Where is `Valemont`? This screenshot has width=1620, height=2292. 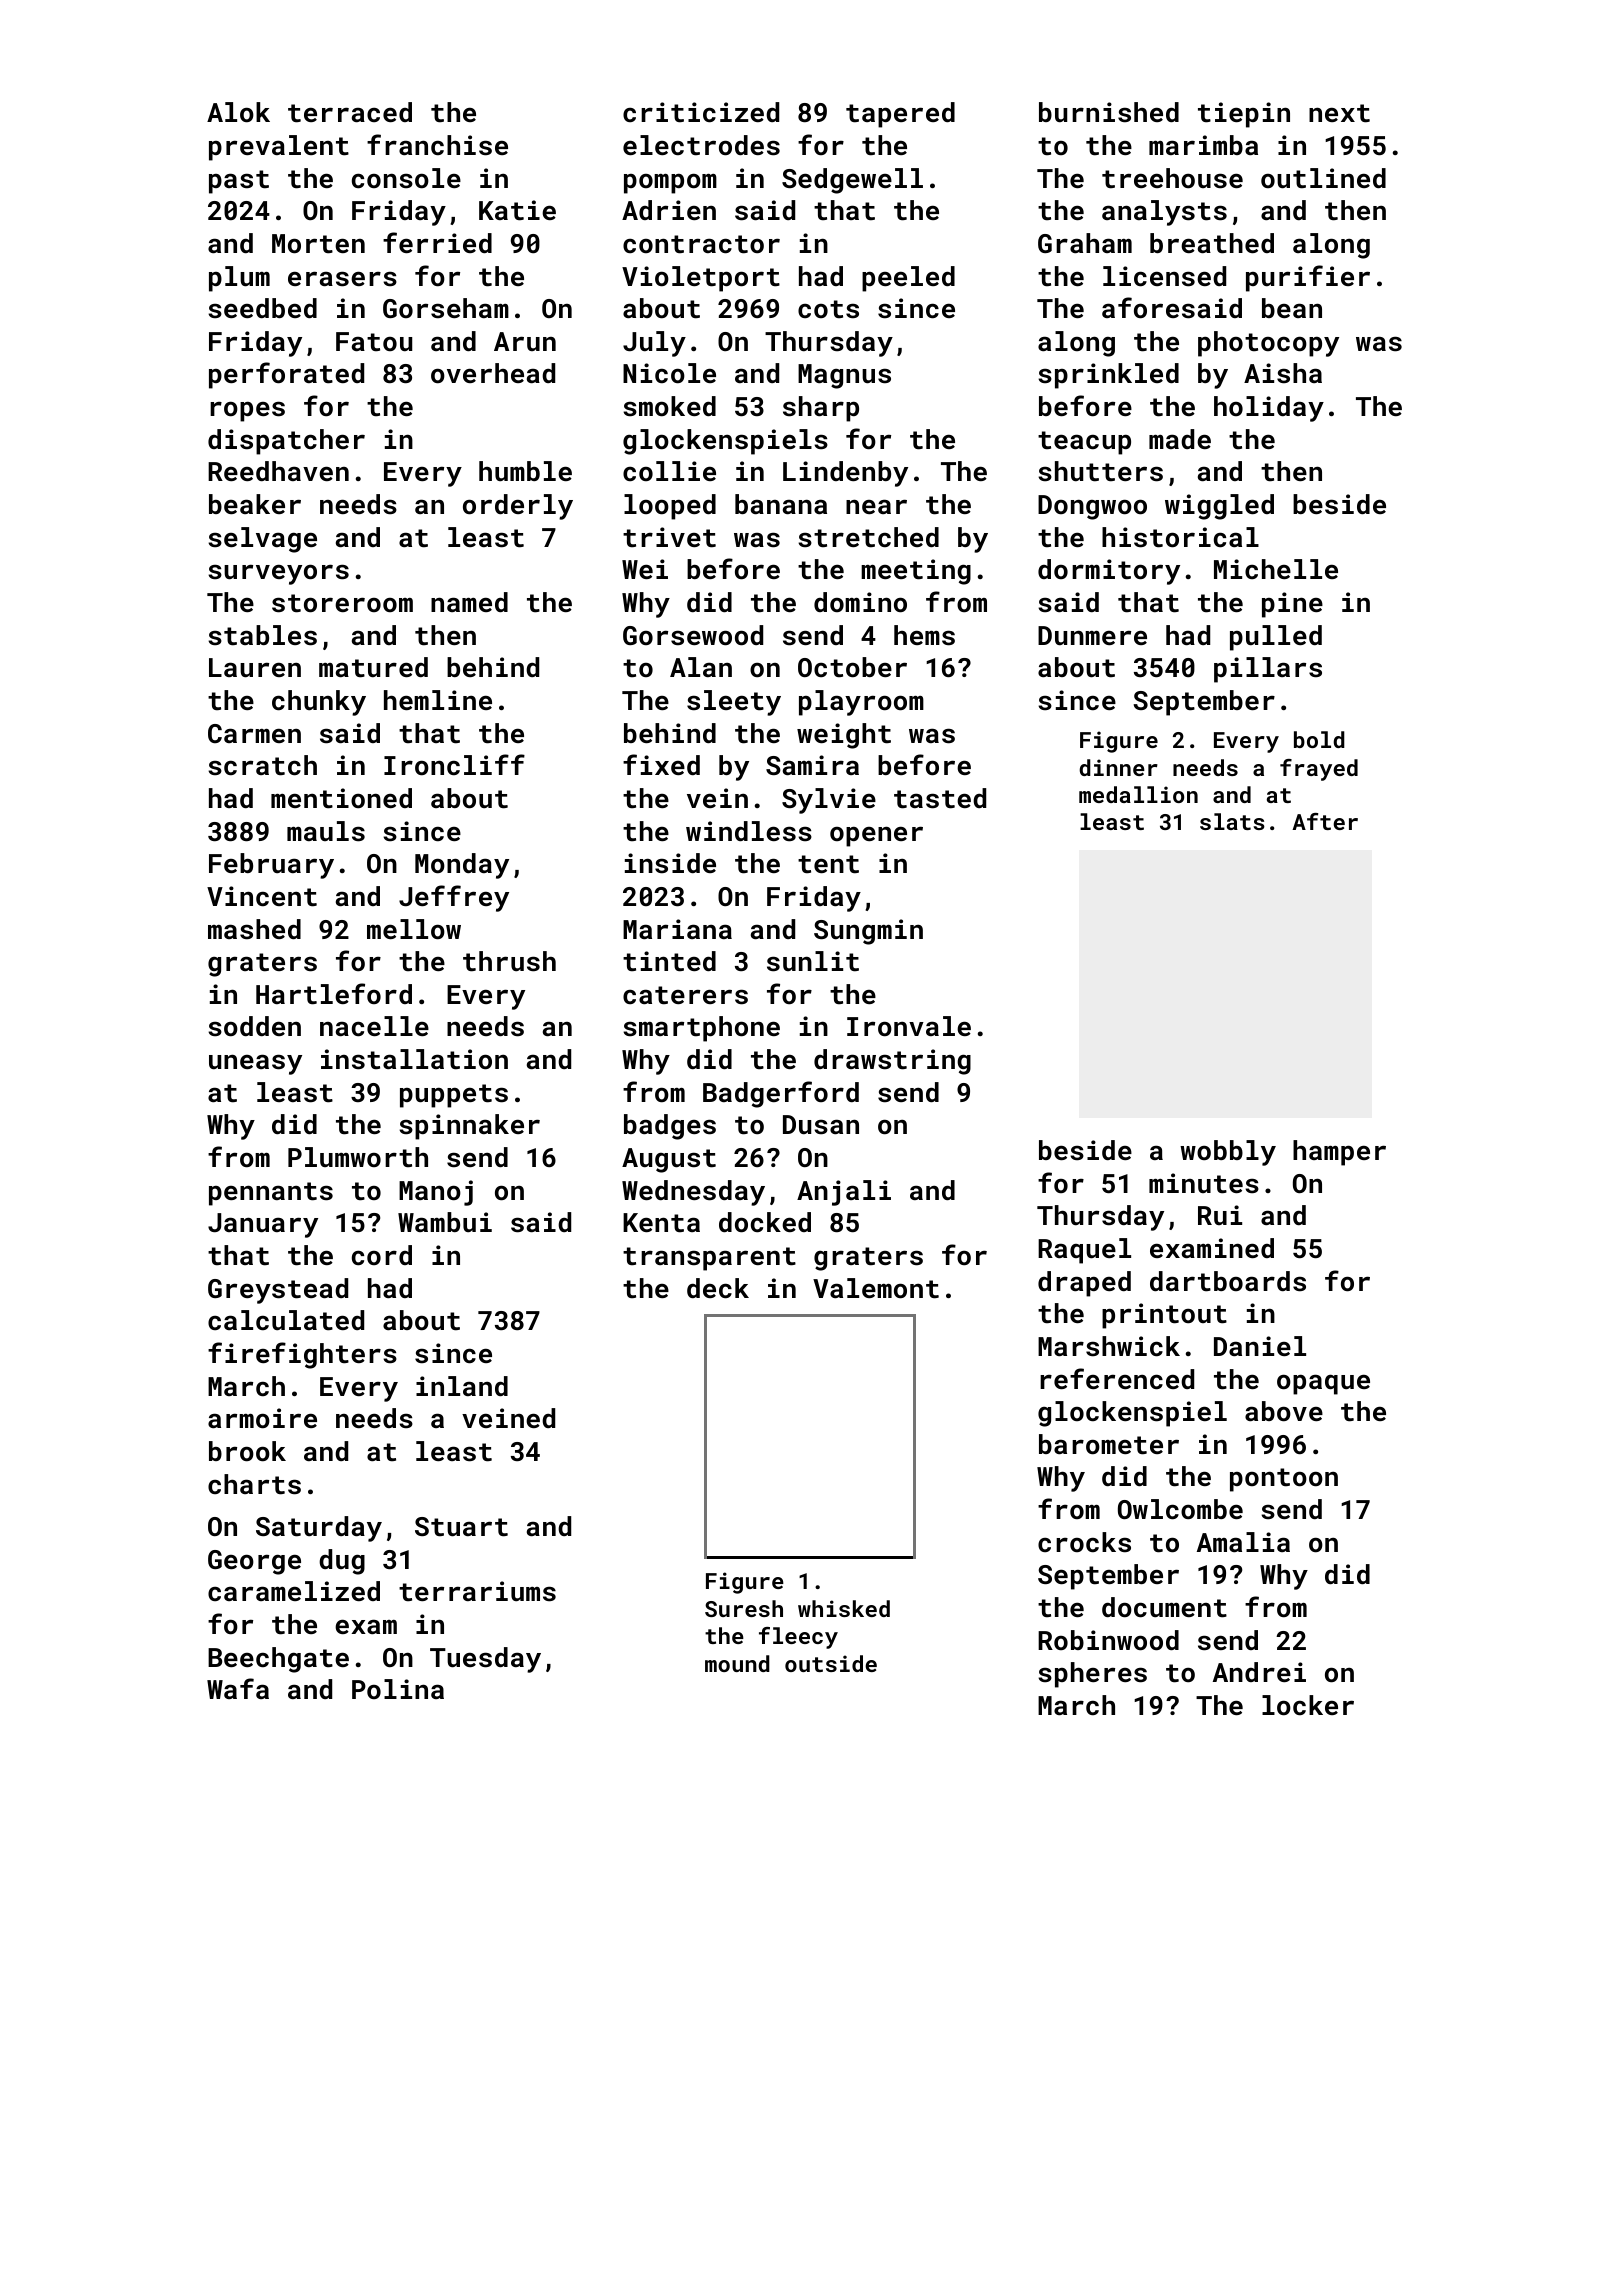
Valemont is located at coordinates (876, 1288).
